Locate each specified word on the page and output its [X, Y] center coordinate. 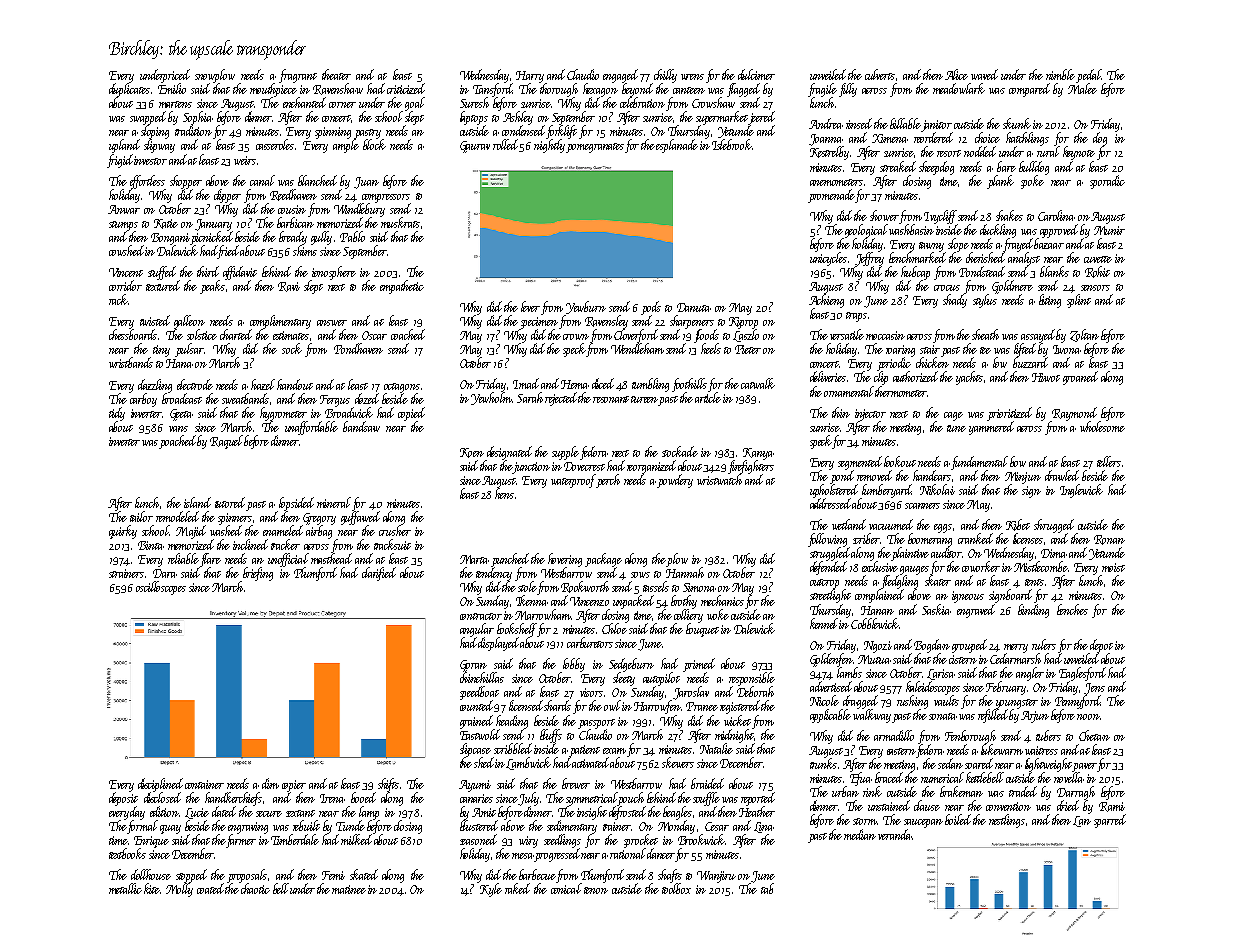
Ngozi [878, 647]
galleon [189, 322]
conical [566, 888]
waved [984, 74]
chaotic [255, 889]
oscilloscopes [161, 588]
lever [530, 306]
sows [640, 575]
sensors [1095, 288]
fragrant [298, 76]
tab [767, 888]
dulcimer [756, 74]
